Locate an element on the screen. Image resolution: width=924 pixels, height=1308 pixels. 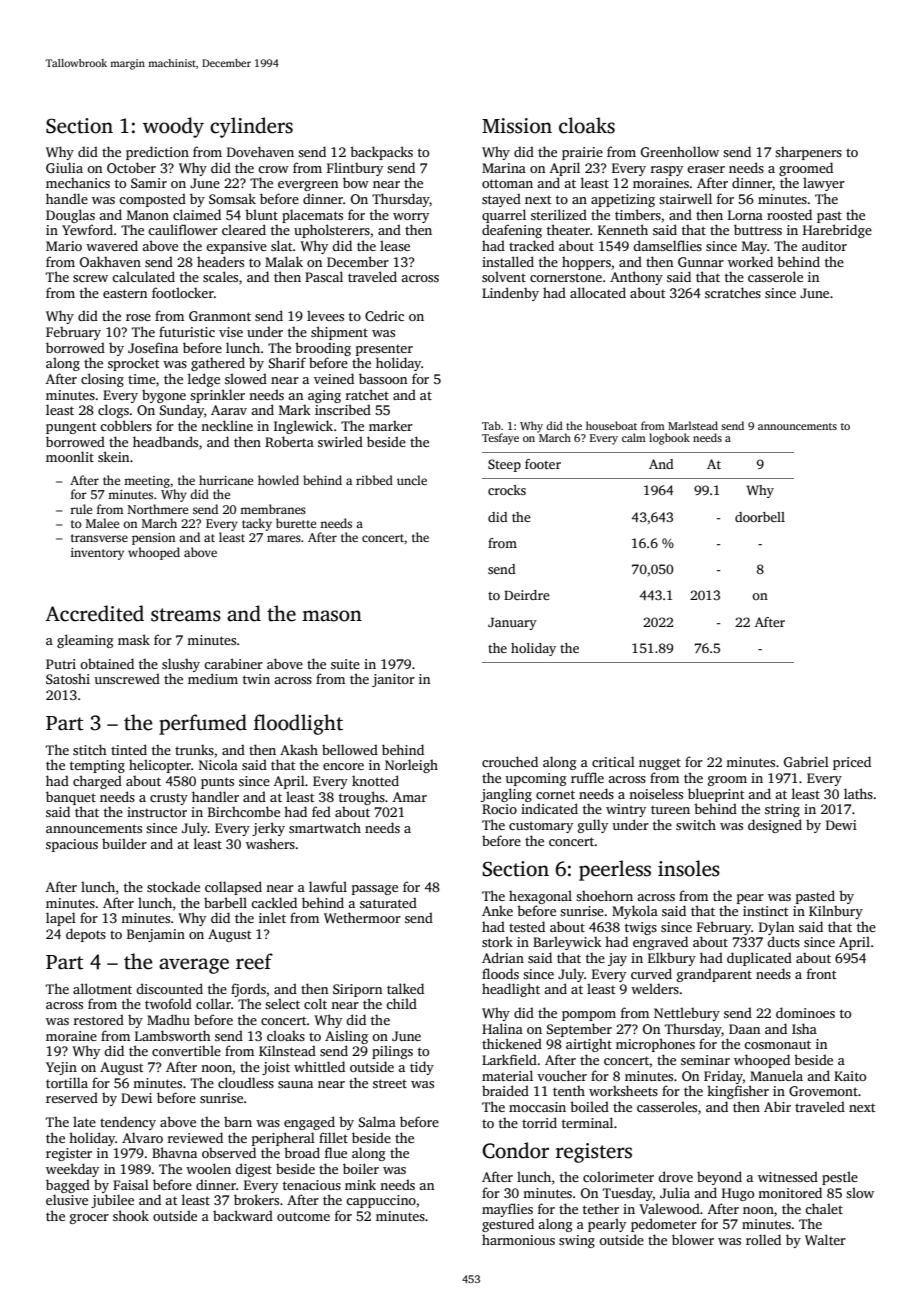
Rocio is located at coordinates (499, 809).
